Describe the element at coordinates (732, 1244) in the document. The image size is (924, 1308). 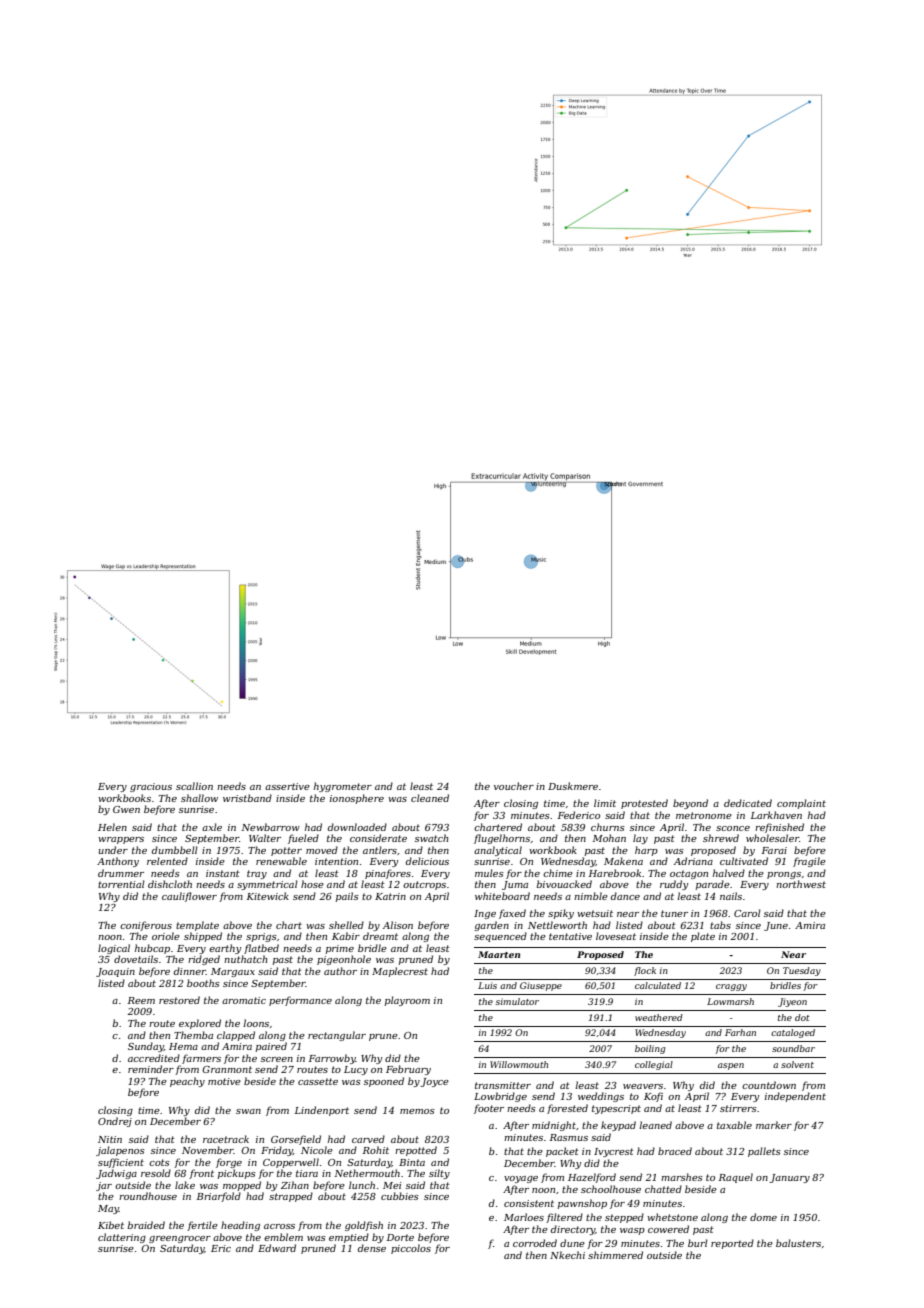
I see `reported` at that location.
